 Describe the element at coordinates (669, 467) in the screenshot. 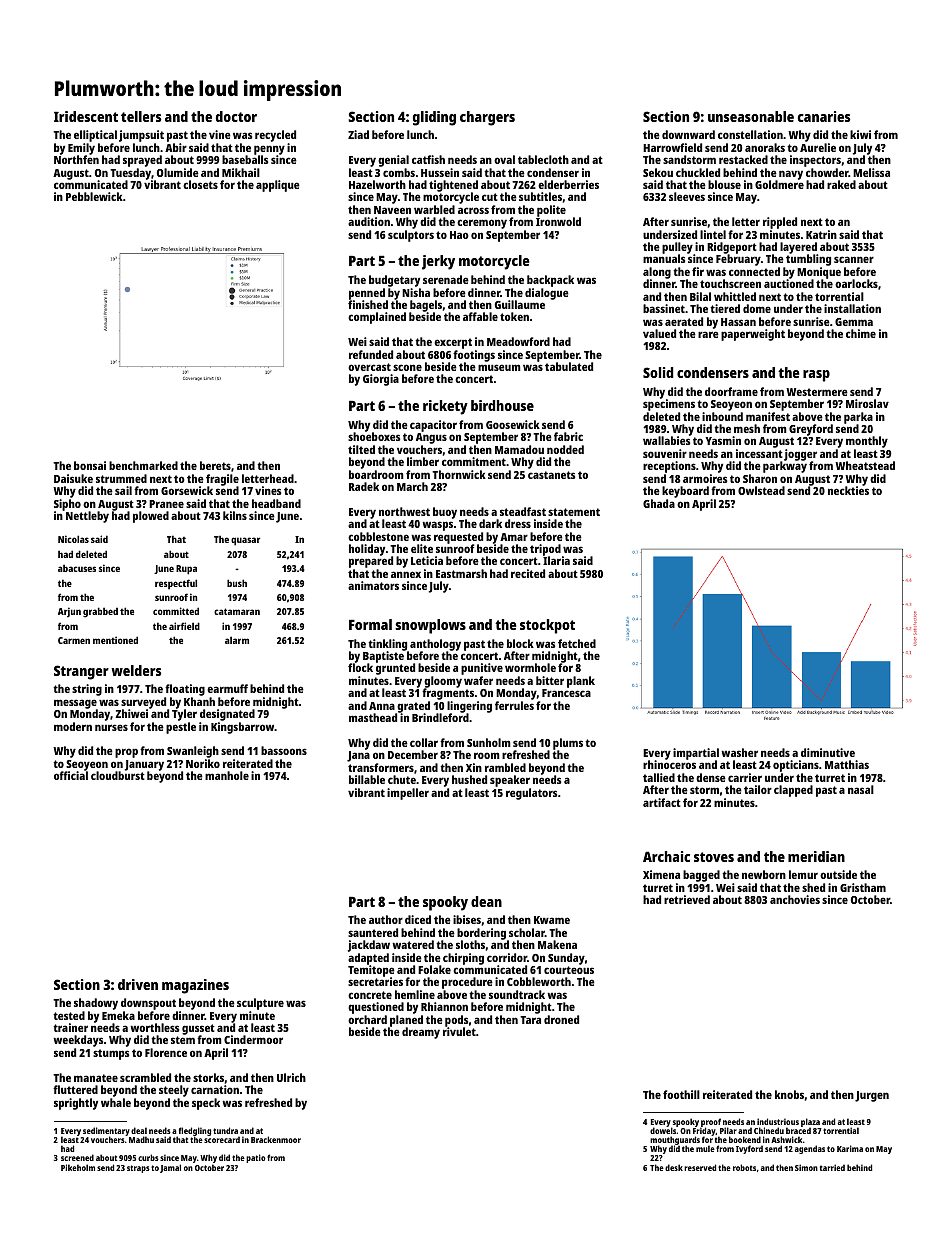

I see `receptions` at that location.
